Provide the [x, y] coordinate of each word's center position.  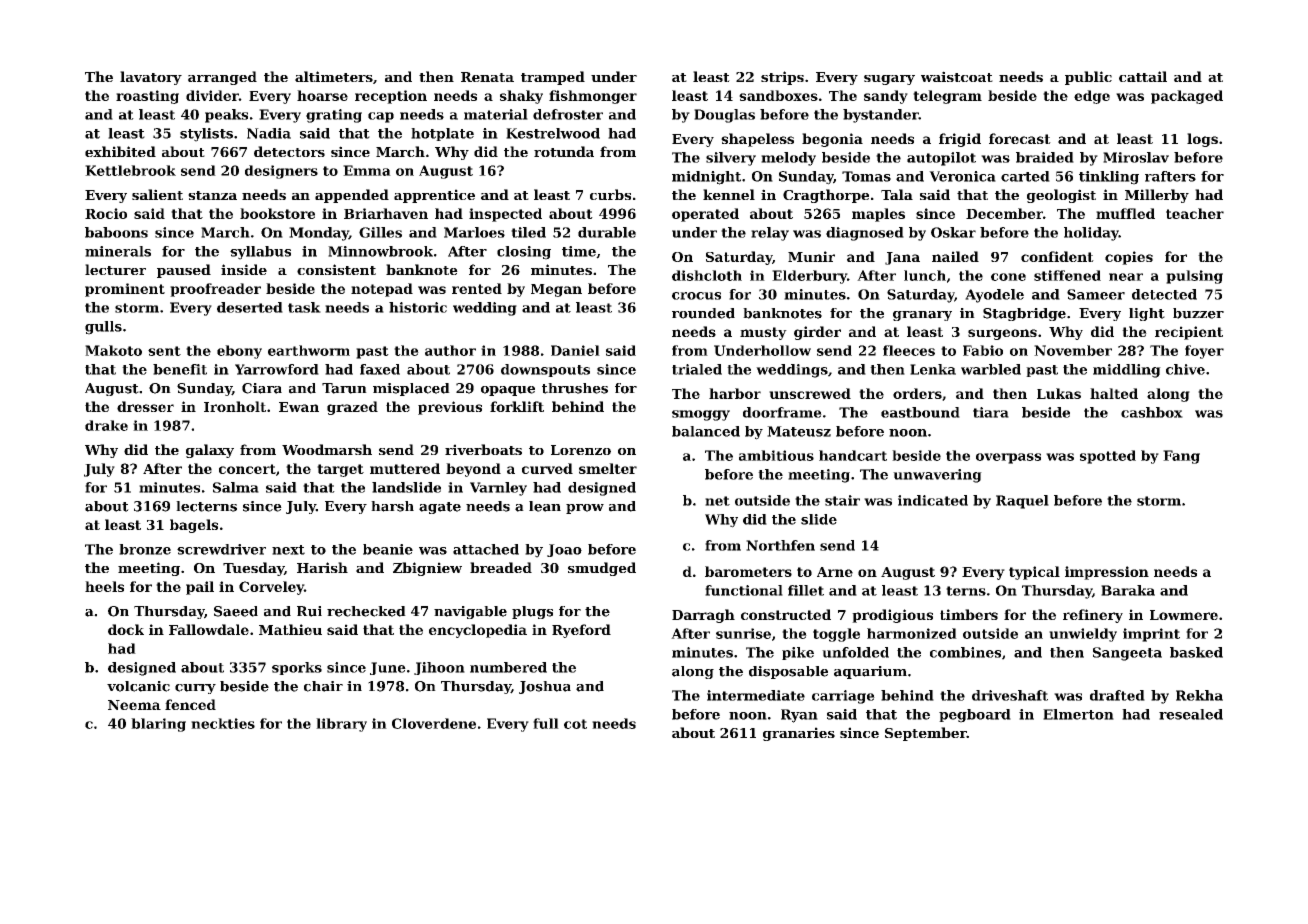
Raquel [1022, 502]
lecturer [115, 269]
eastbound [920, 412]
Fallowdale [209, 629]
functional [744, 590]
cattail [1143, 76]
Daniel [575, 350]
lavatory [151, 78]
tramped [553, 78]
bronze [145, 549]
